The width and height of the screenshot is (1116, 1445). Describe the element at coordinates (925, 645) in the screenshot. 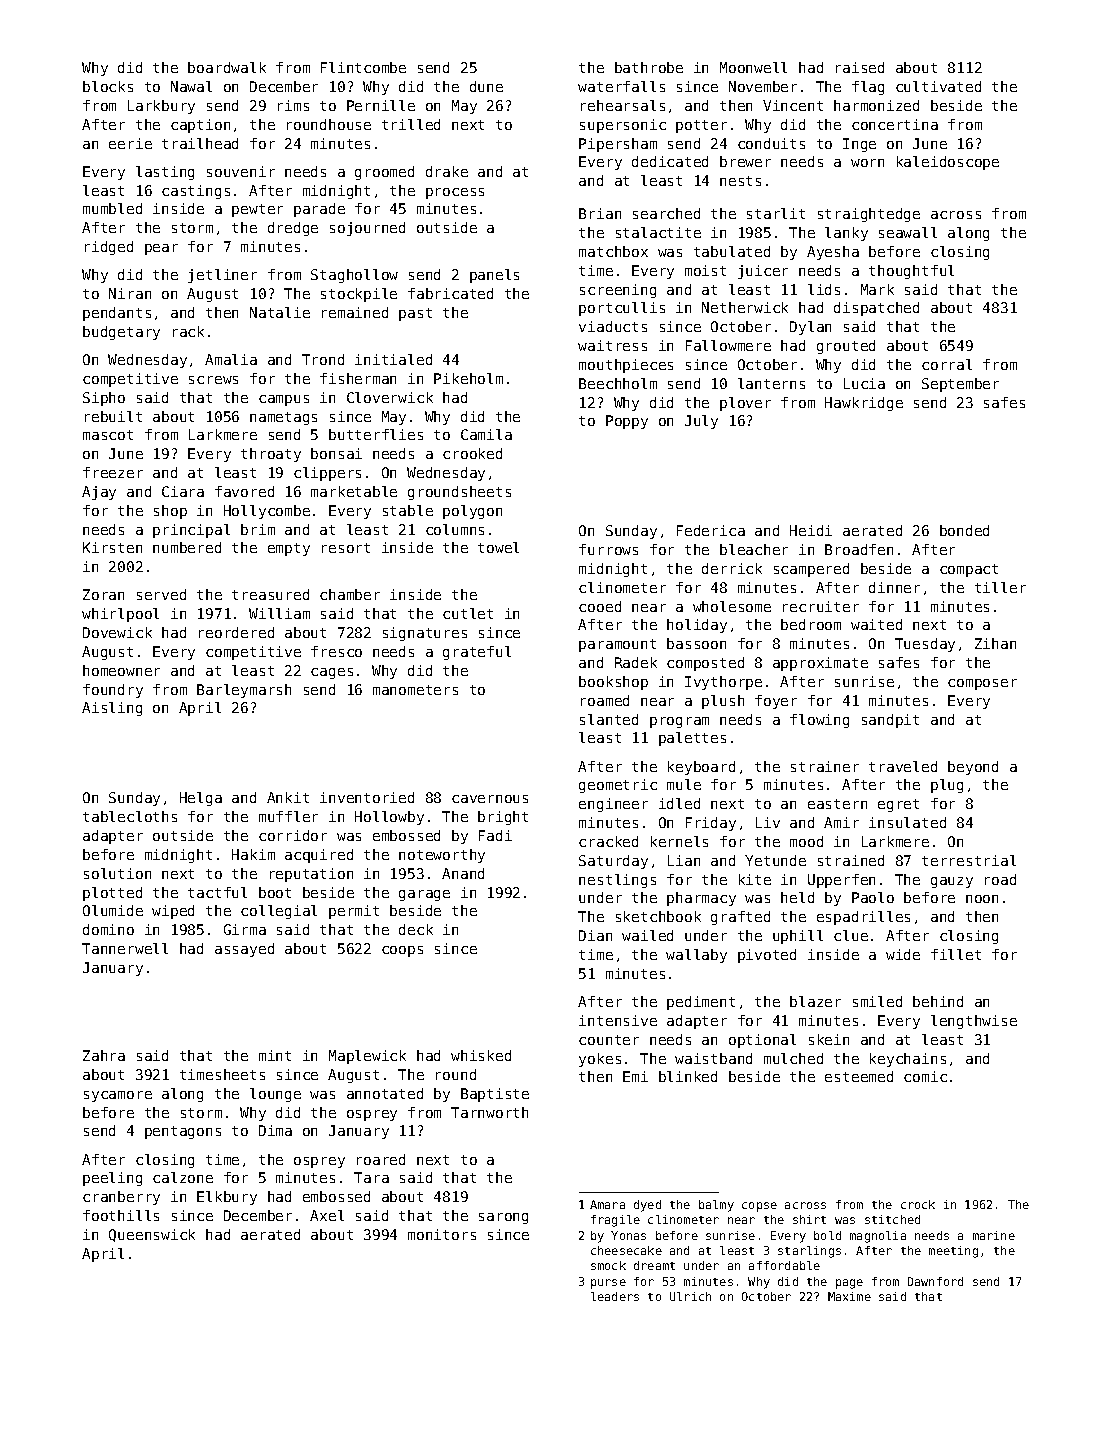

I see `Tuesday` at that location.
